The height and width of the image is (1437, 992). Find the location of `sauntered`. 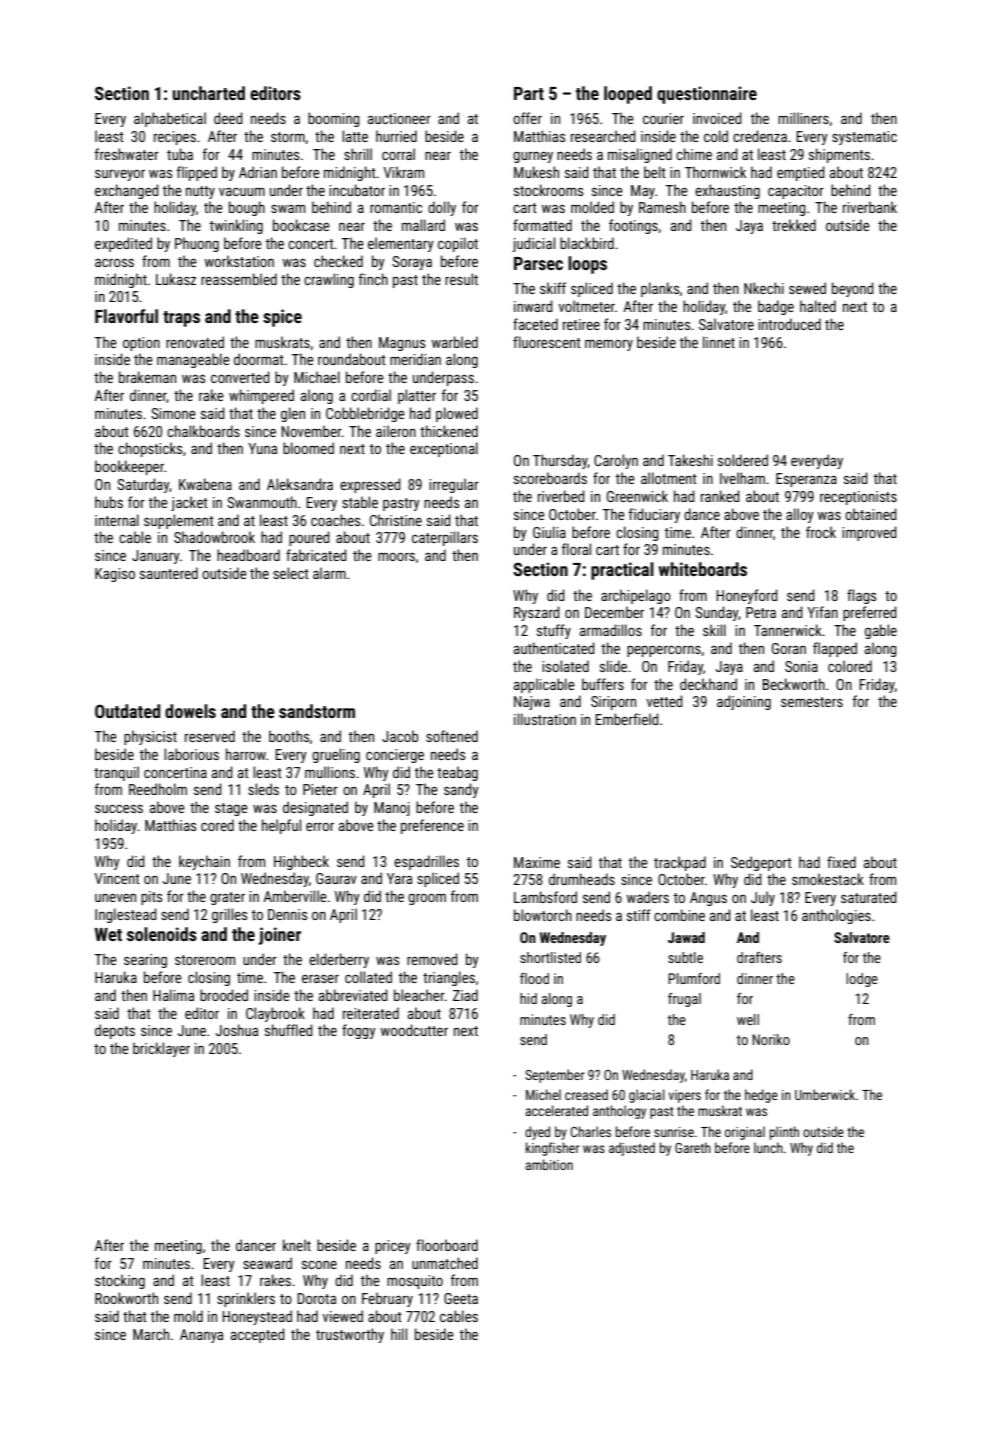

sauntered is located at coordinates (169, 573).
